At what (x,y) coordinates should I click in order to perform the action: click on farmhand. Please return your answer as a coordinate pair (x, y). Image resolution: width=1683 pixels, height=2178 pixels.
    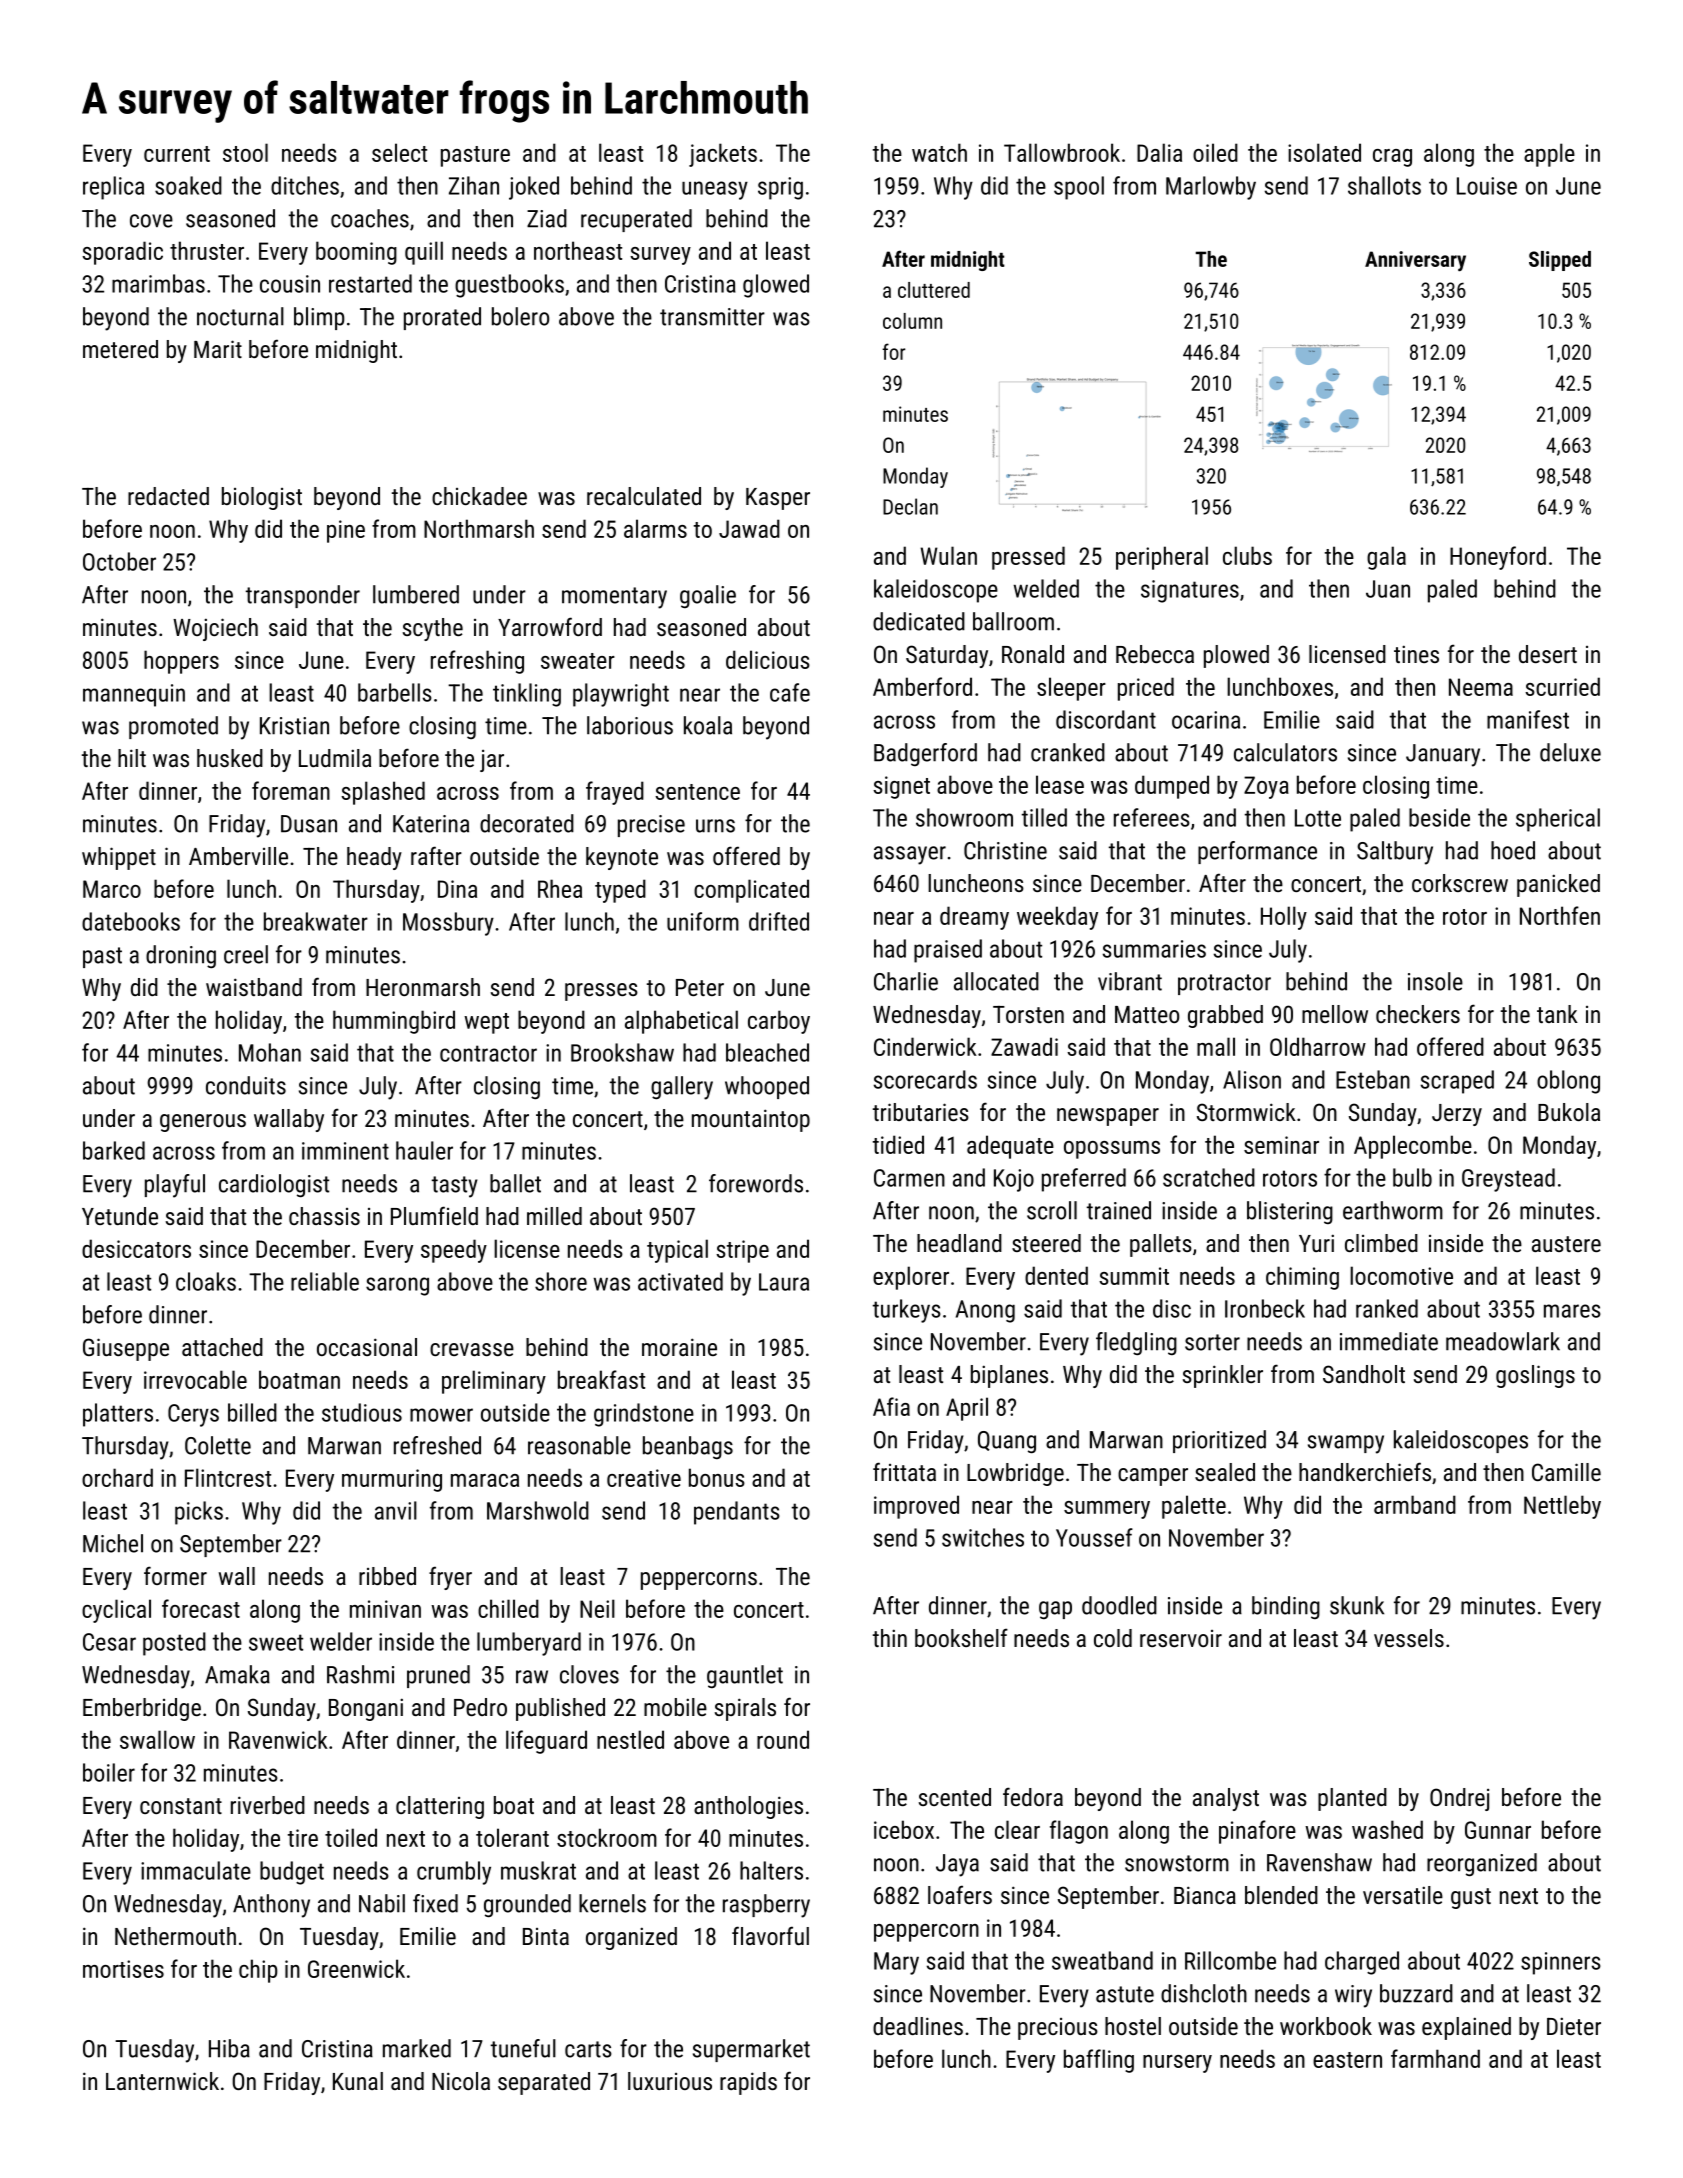
    Looking at the image, I should click on (1435, 2058).
